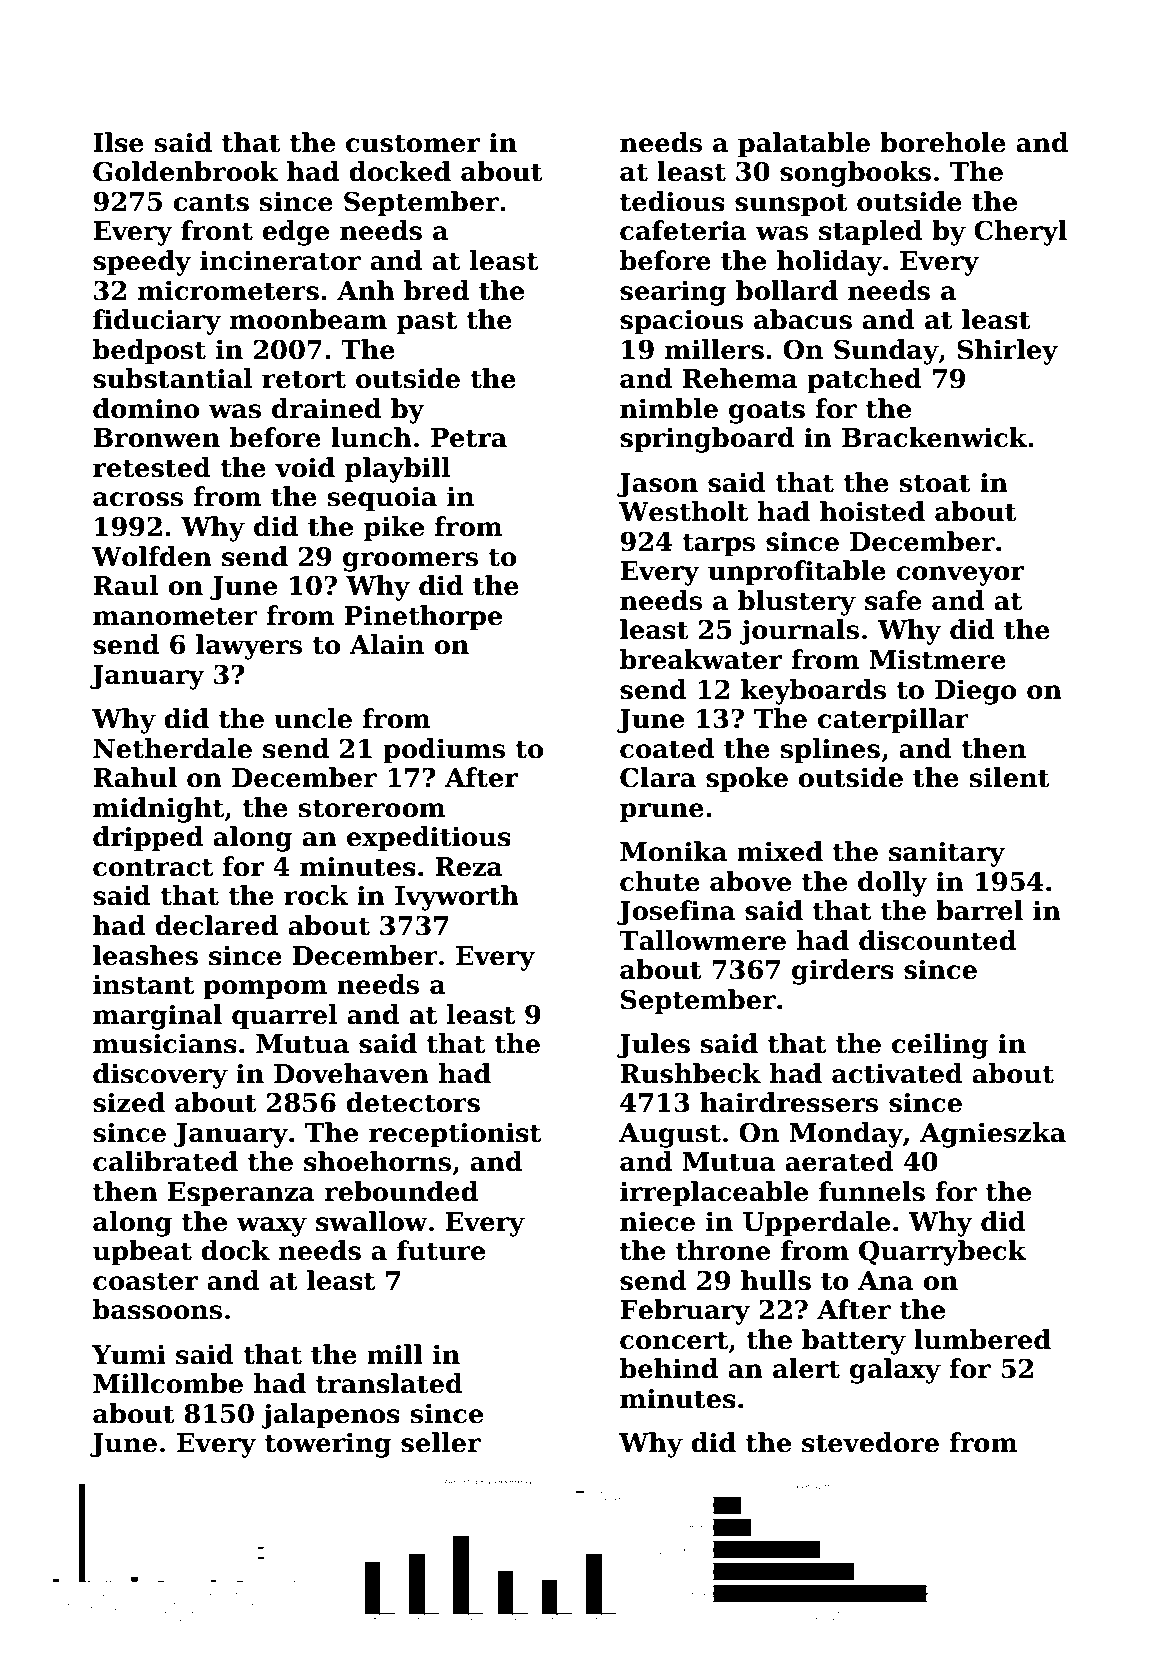 The height and width of the screenshot is (1654, 1165). I want to click on Ilse, so click(118, 142).
